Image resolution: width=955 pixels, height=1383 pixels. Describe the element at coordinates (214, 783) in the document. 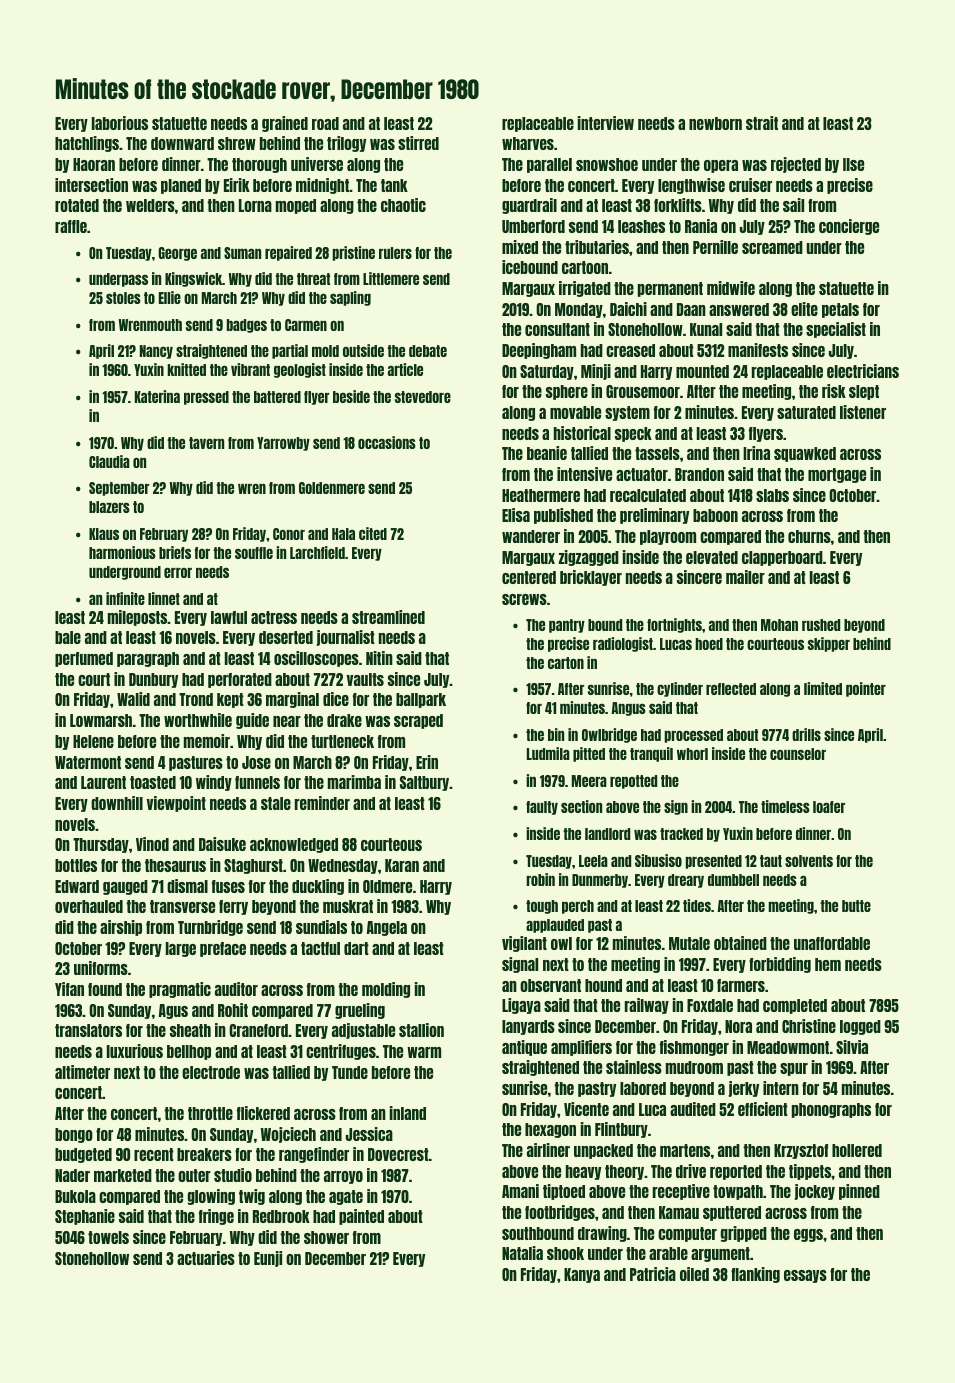

I see `windy` at that location.
